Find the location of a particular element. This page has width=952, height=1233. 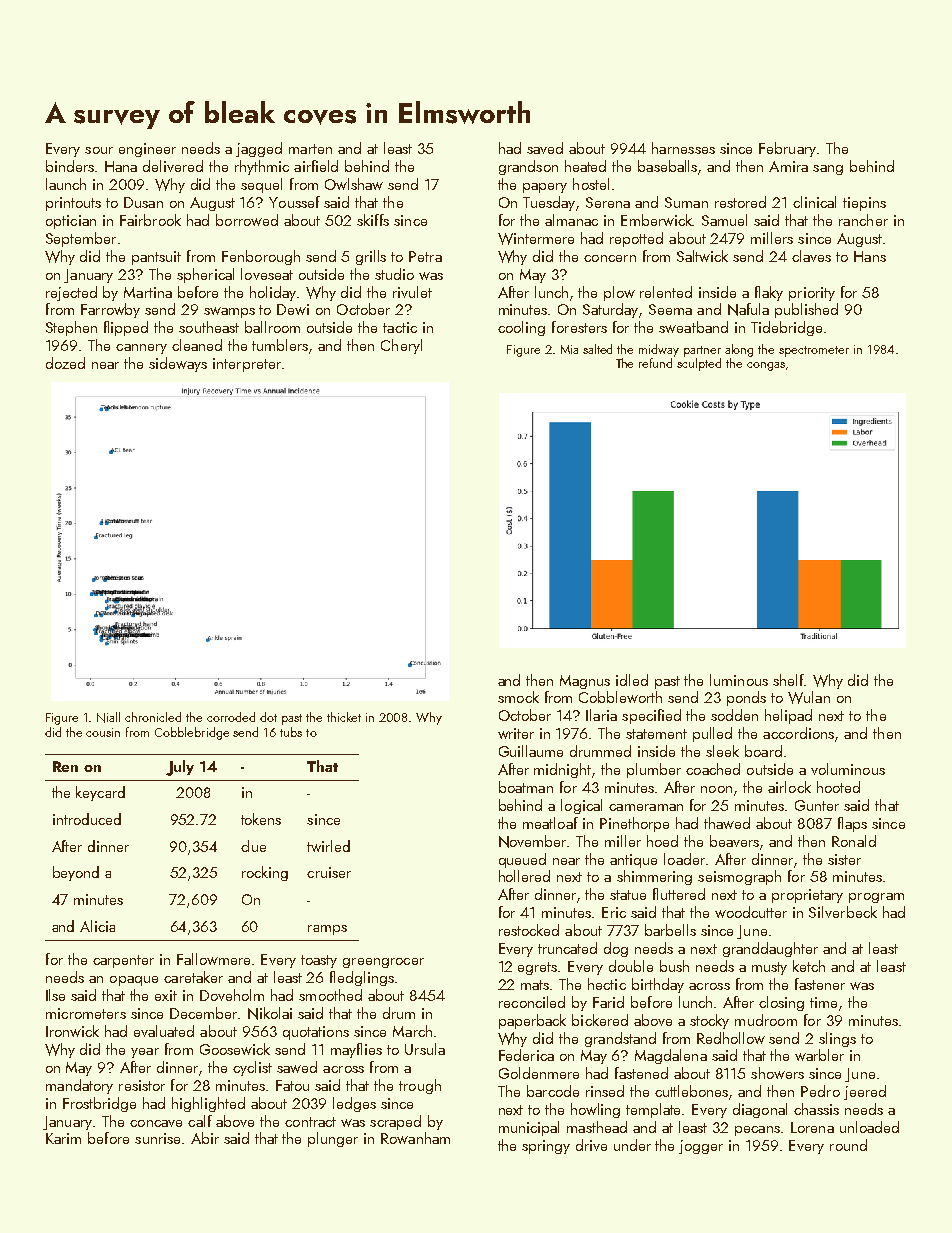

ledges is located at coordinates (354, 1104).
